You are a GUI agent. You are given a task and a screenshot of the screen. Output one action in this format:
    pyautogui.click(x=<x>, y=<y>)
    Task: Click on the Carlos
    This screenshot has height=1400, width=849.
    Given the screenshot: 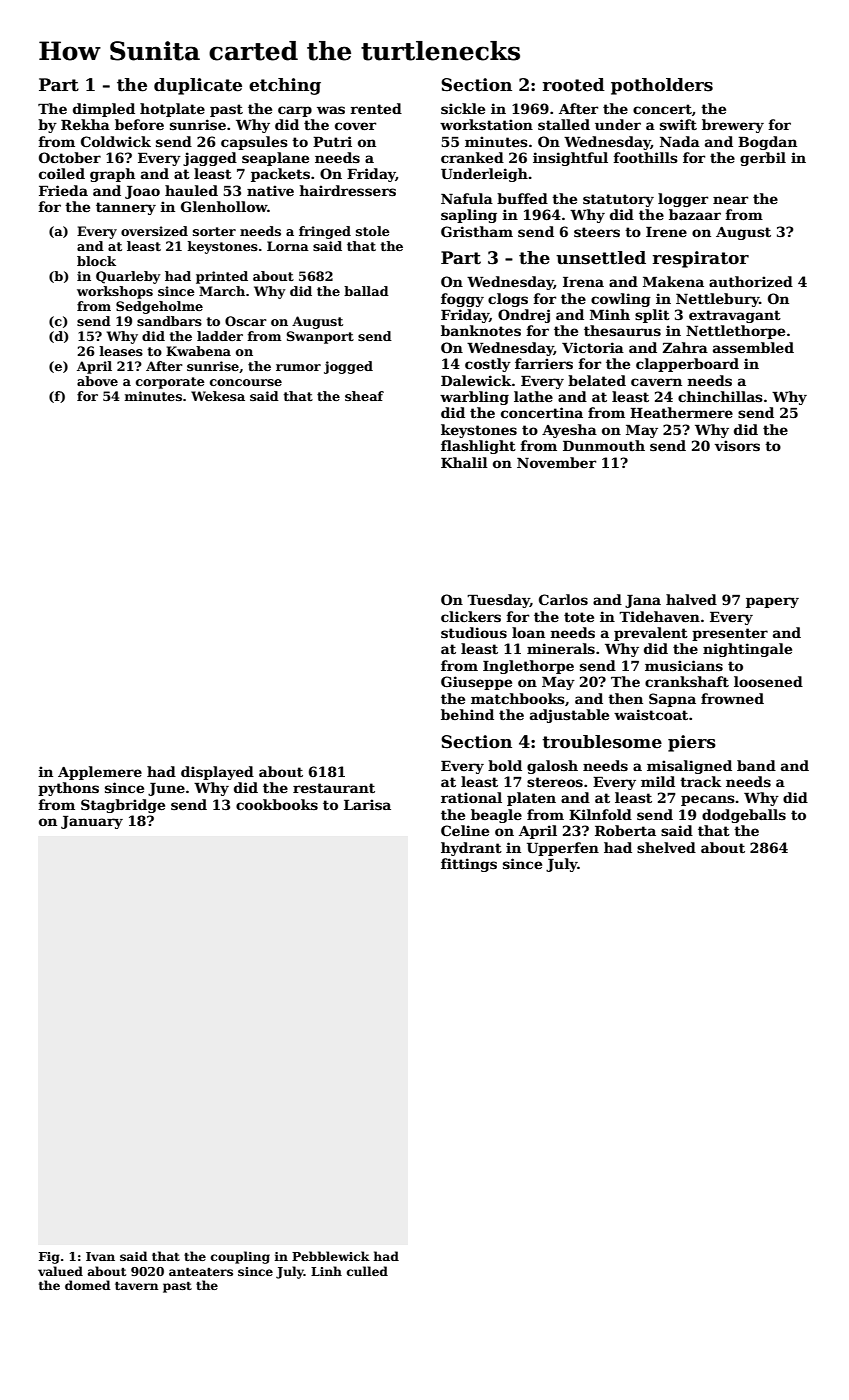 What is the action you would take?
    pyautogui.click(x=563, y=599)
